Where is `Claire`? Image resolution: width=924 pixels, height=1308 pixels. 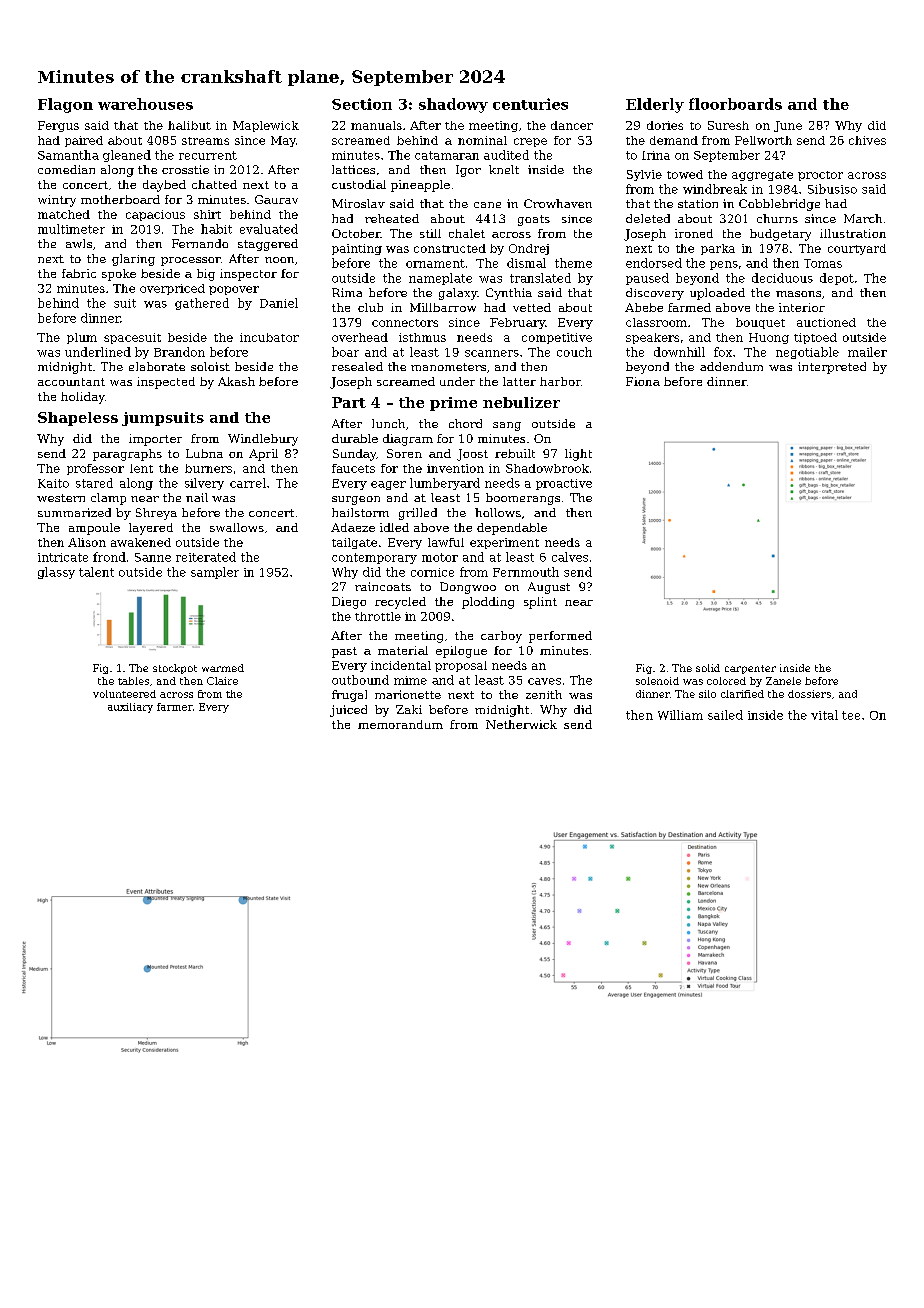
Claire is located at coordinates (222, 681).
